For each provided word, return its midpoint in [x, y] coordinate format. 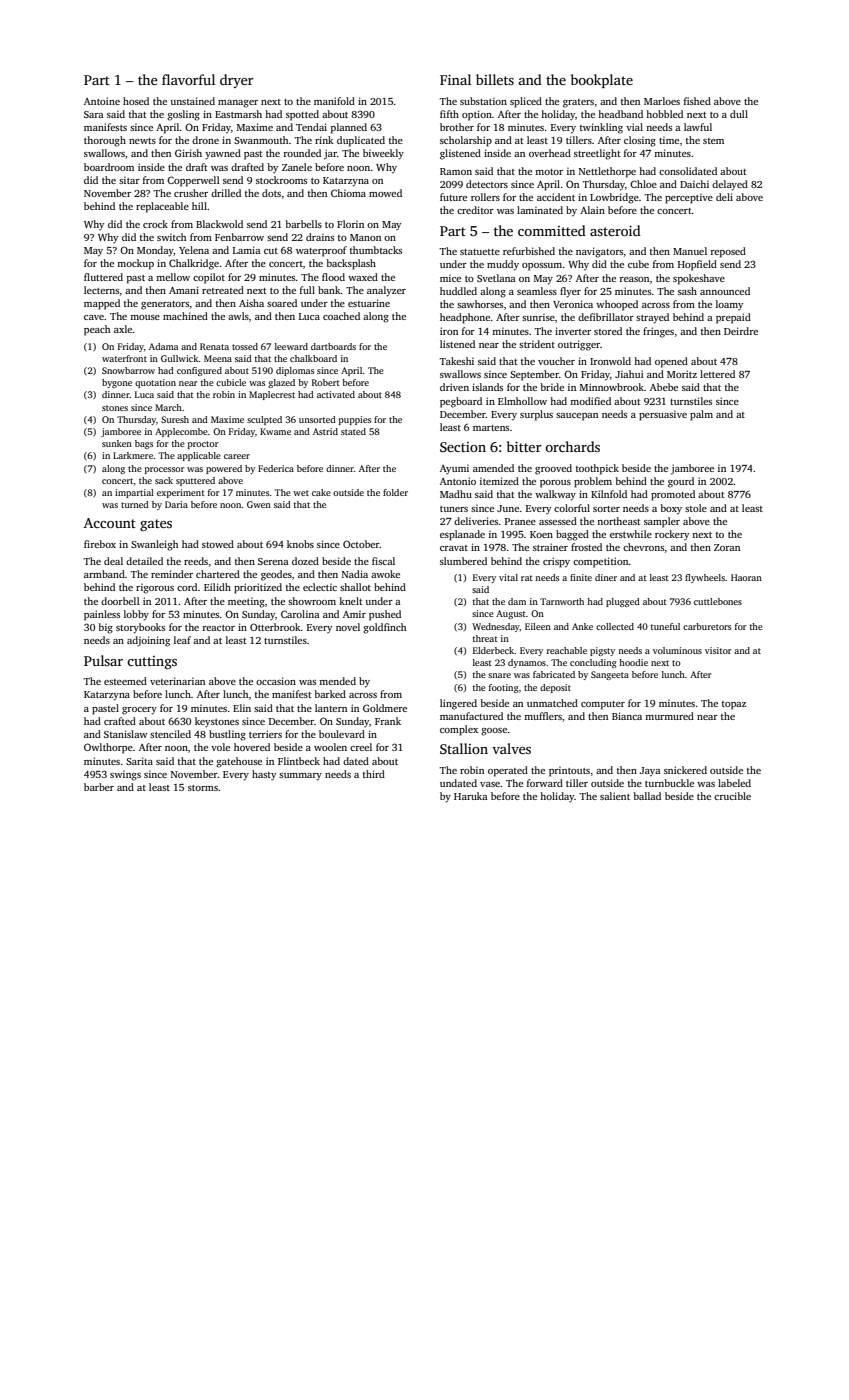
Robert [326, 382]
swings [125, 776]
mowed [385, 193]
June [508, 508]
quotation [155, 383]
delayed [730, 185]
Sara [94, 114]
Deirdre [741, 331]
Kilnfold [609, 494]
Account [110, 523]
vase [490, 784]
